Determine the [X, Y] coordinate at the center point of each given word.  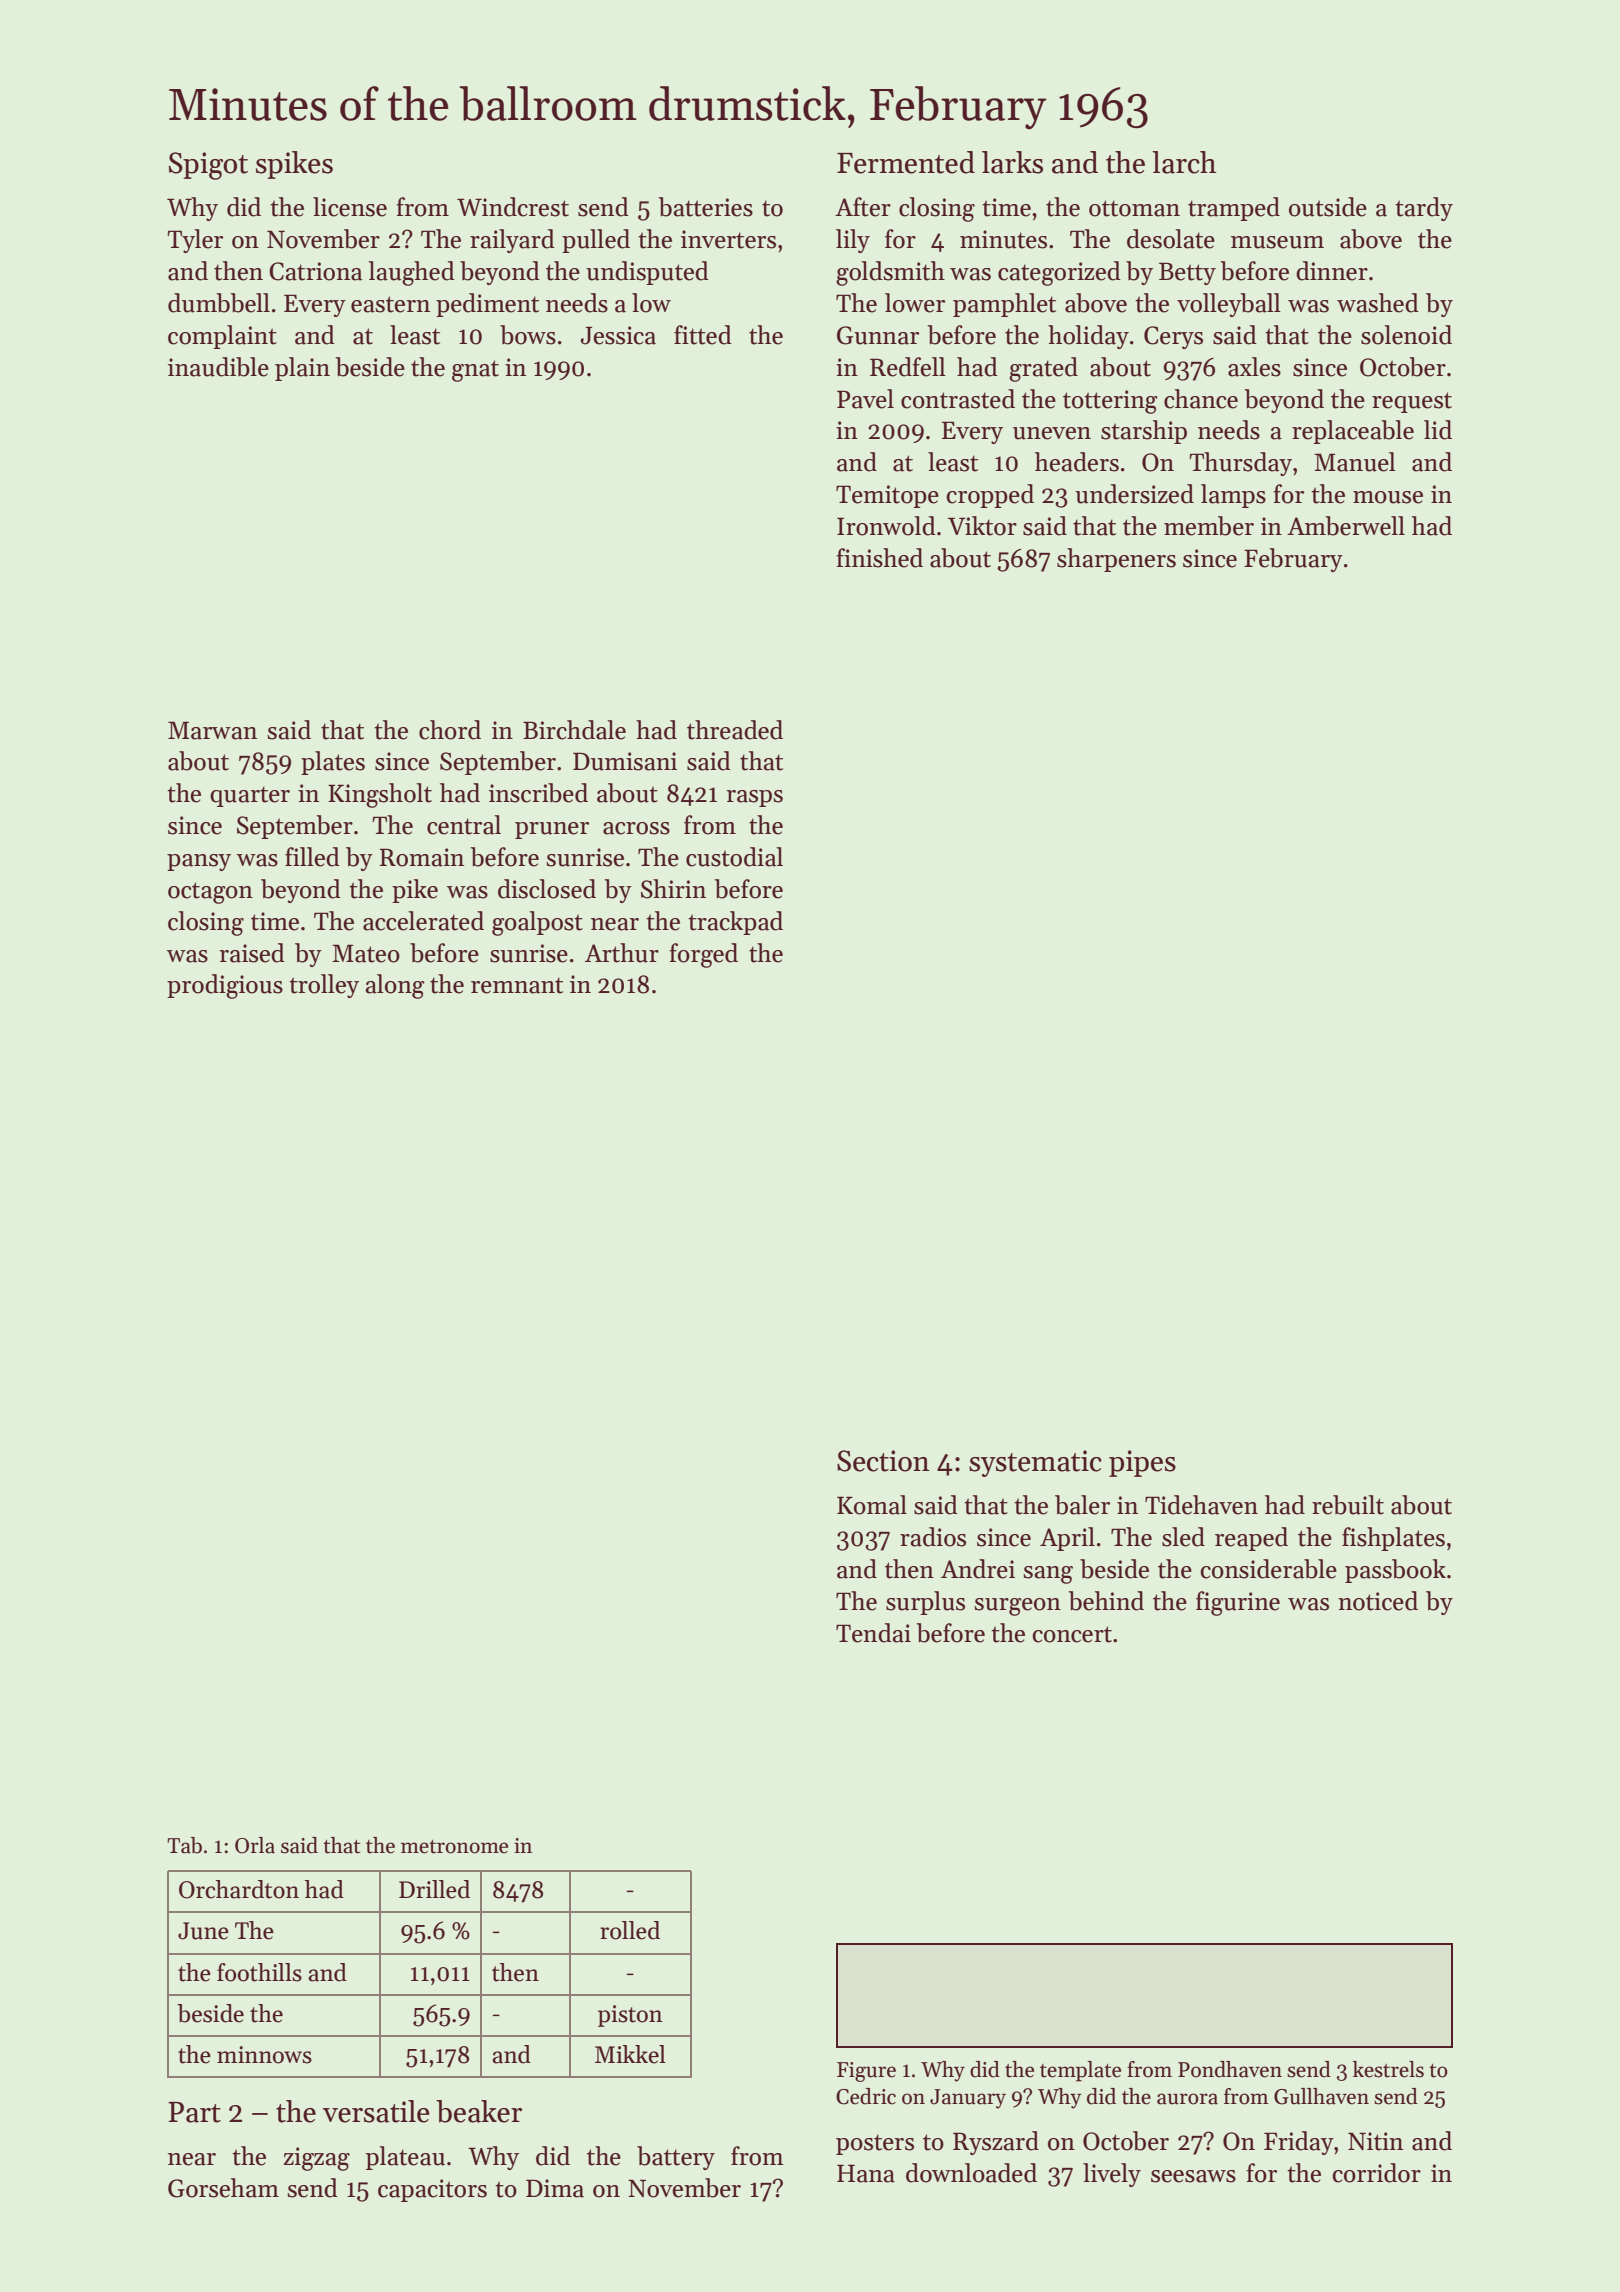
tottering [1110, 402]
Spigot [208, 166]
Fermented [906, 162]
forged [703, 955]
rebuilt [1348, 1505]
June [203, 1931]
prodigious [225, 986]
